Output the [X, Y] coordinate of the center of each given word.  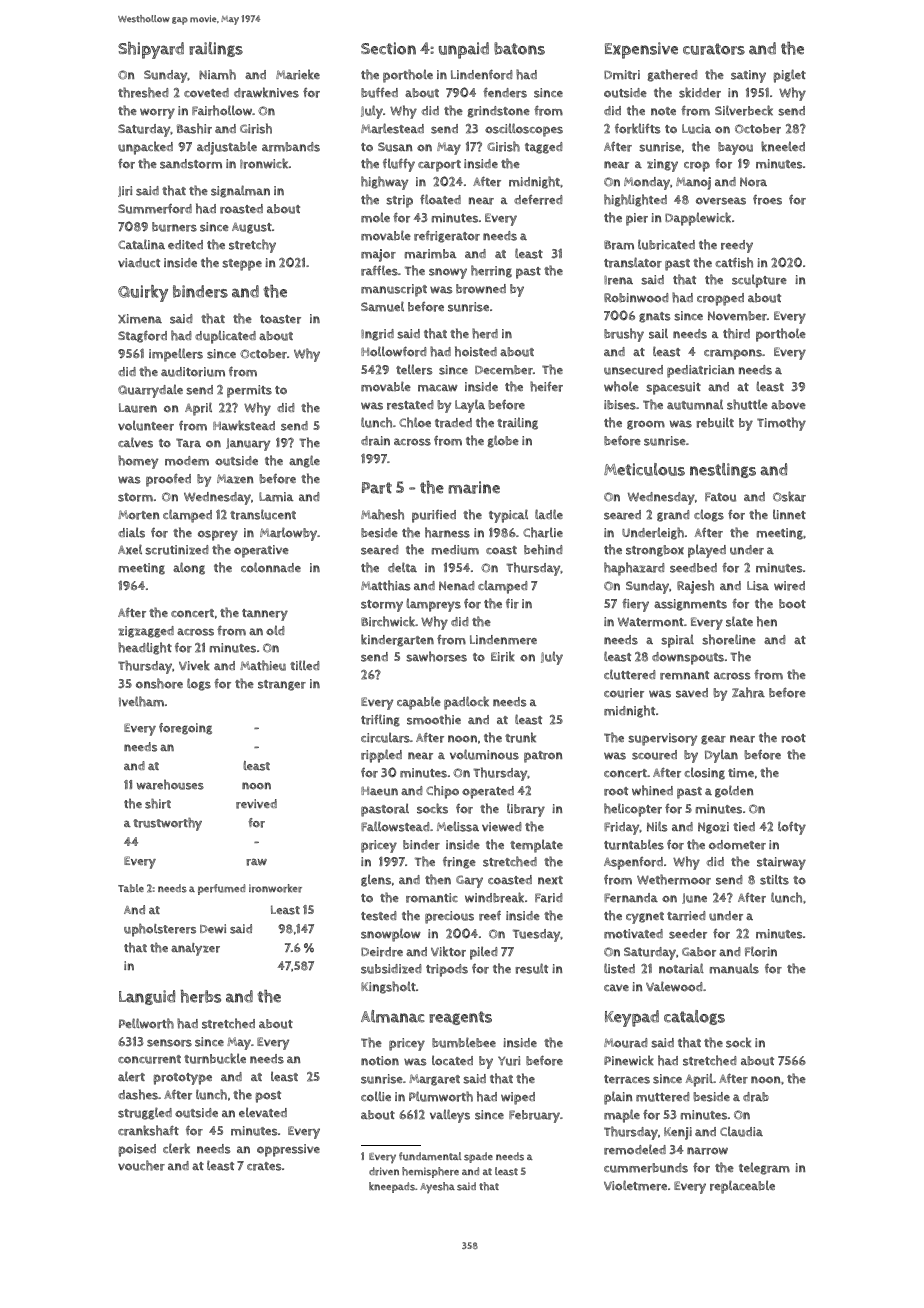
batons [519, 48]
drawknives [266, 92]
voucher [141, 1165]
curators [714, 49]
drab [756, 1097]
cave [616, 987]
